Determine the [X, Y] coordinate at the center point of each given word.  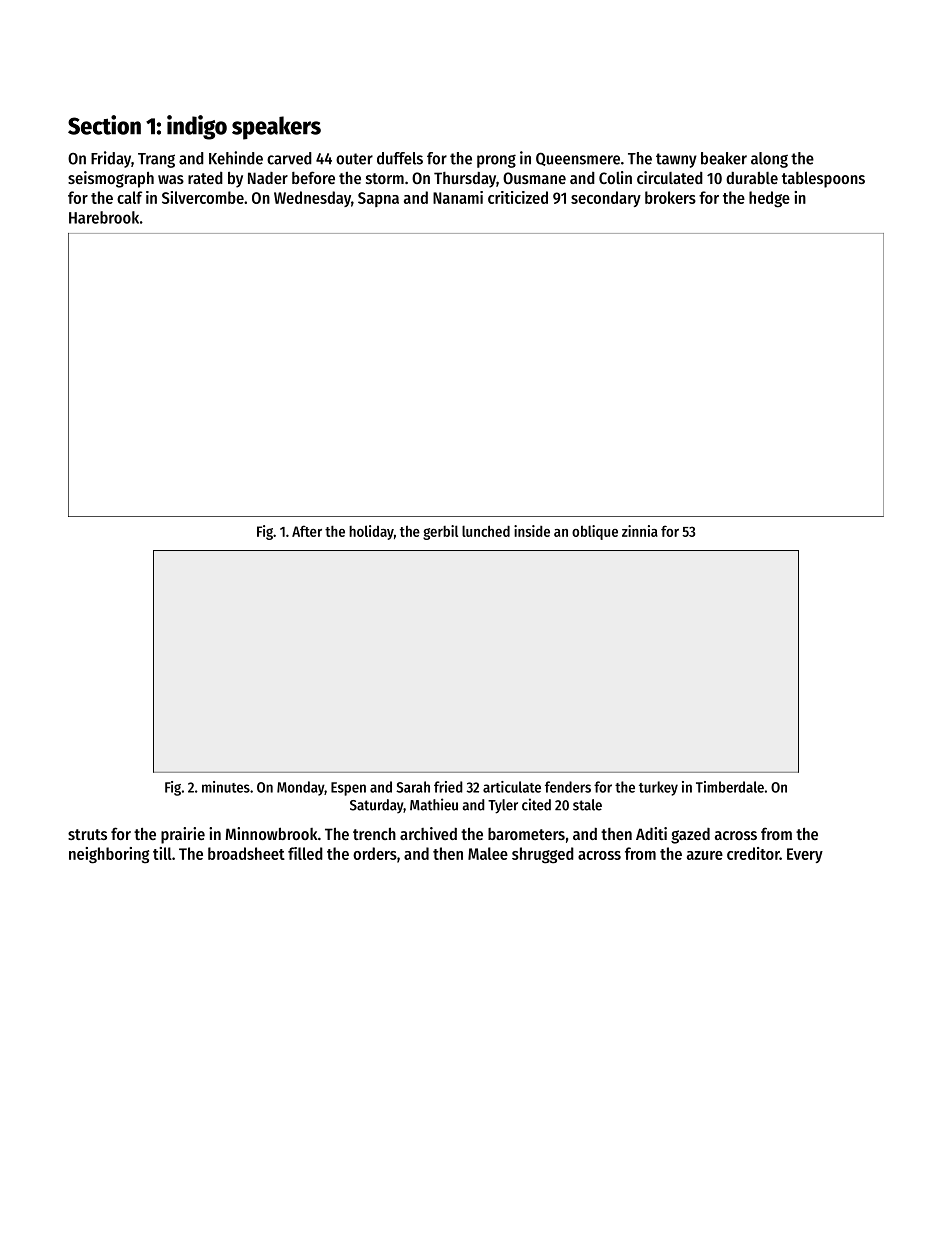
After [307, 531]
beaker [724, 158]
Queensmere [578, 159]
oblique [595, 532]
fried [448, 787]
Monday [301, 788]
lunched [486, 531]
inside [532, 531]
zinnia [640, 531]
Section [104, 125]
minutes [226, 787]
